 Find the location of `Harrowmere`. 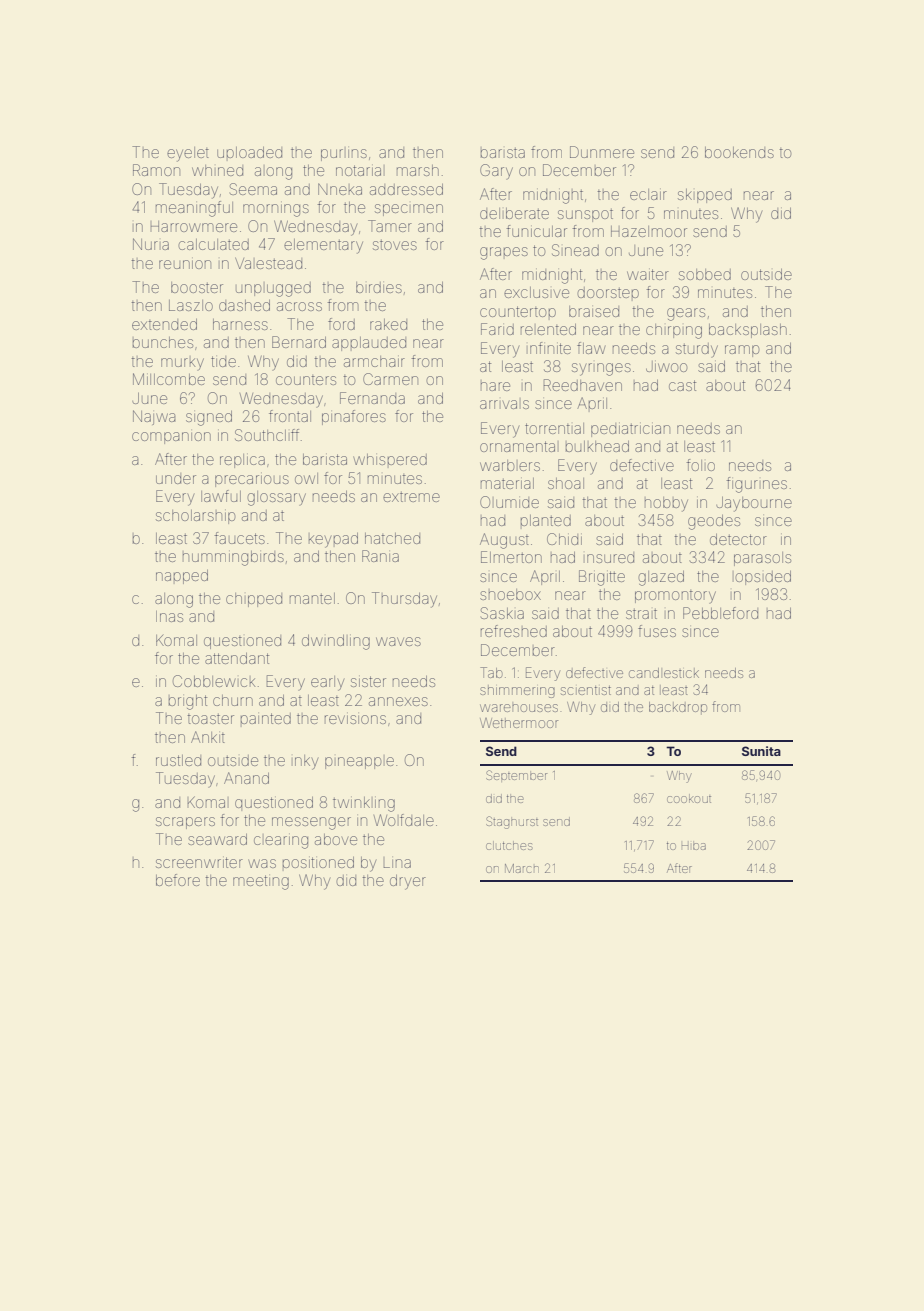

Harrowmere is located at coordinates (194, 226).
